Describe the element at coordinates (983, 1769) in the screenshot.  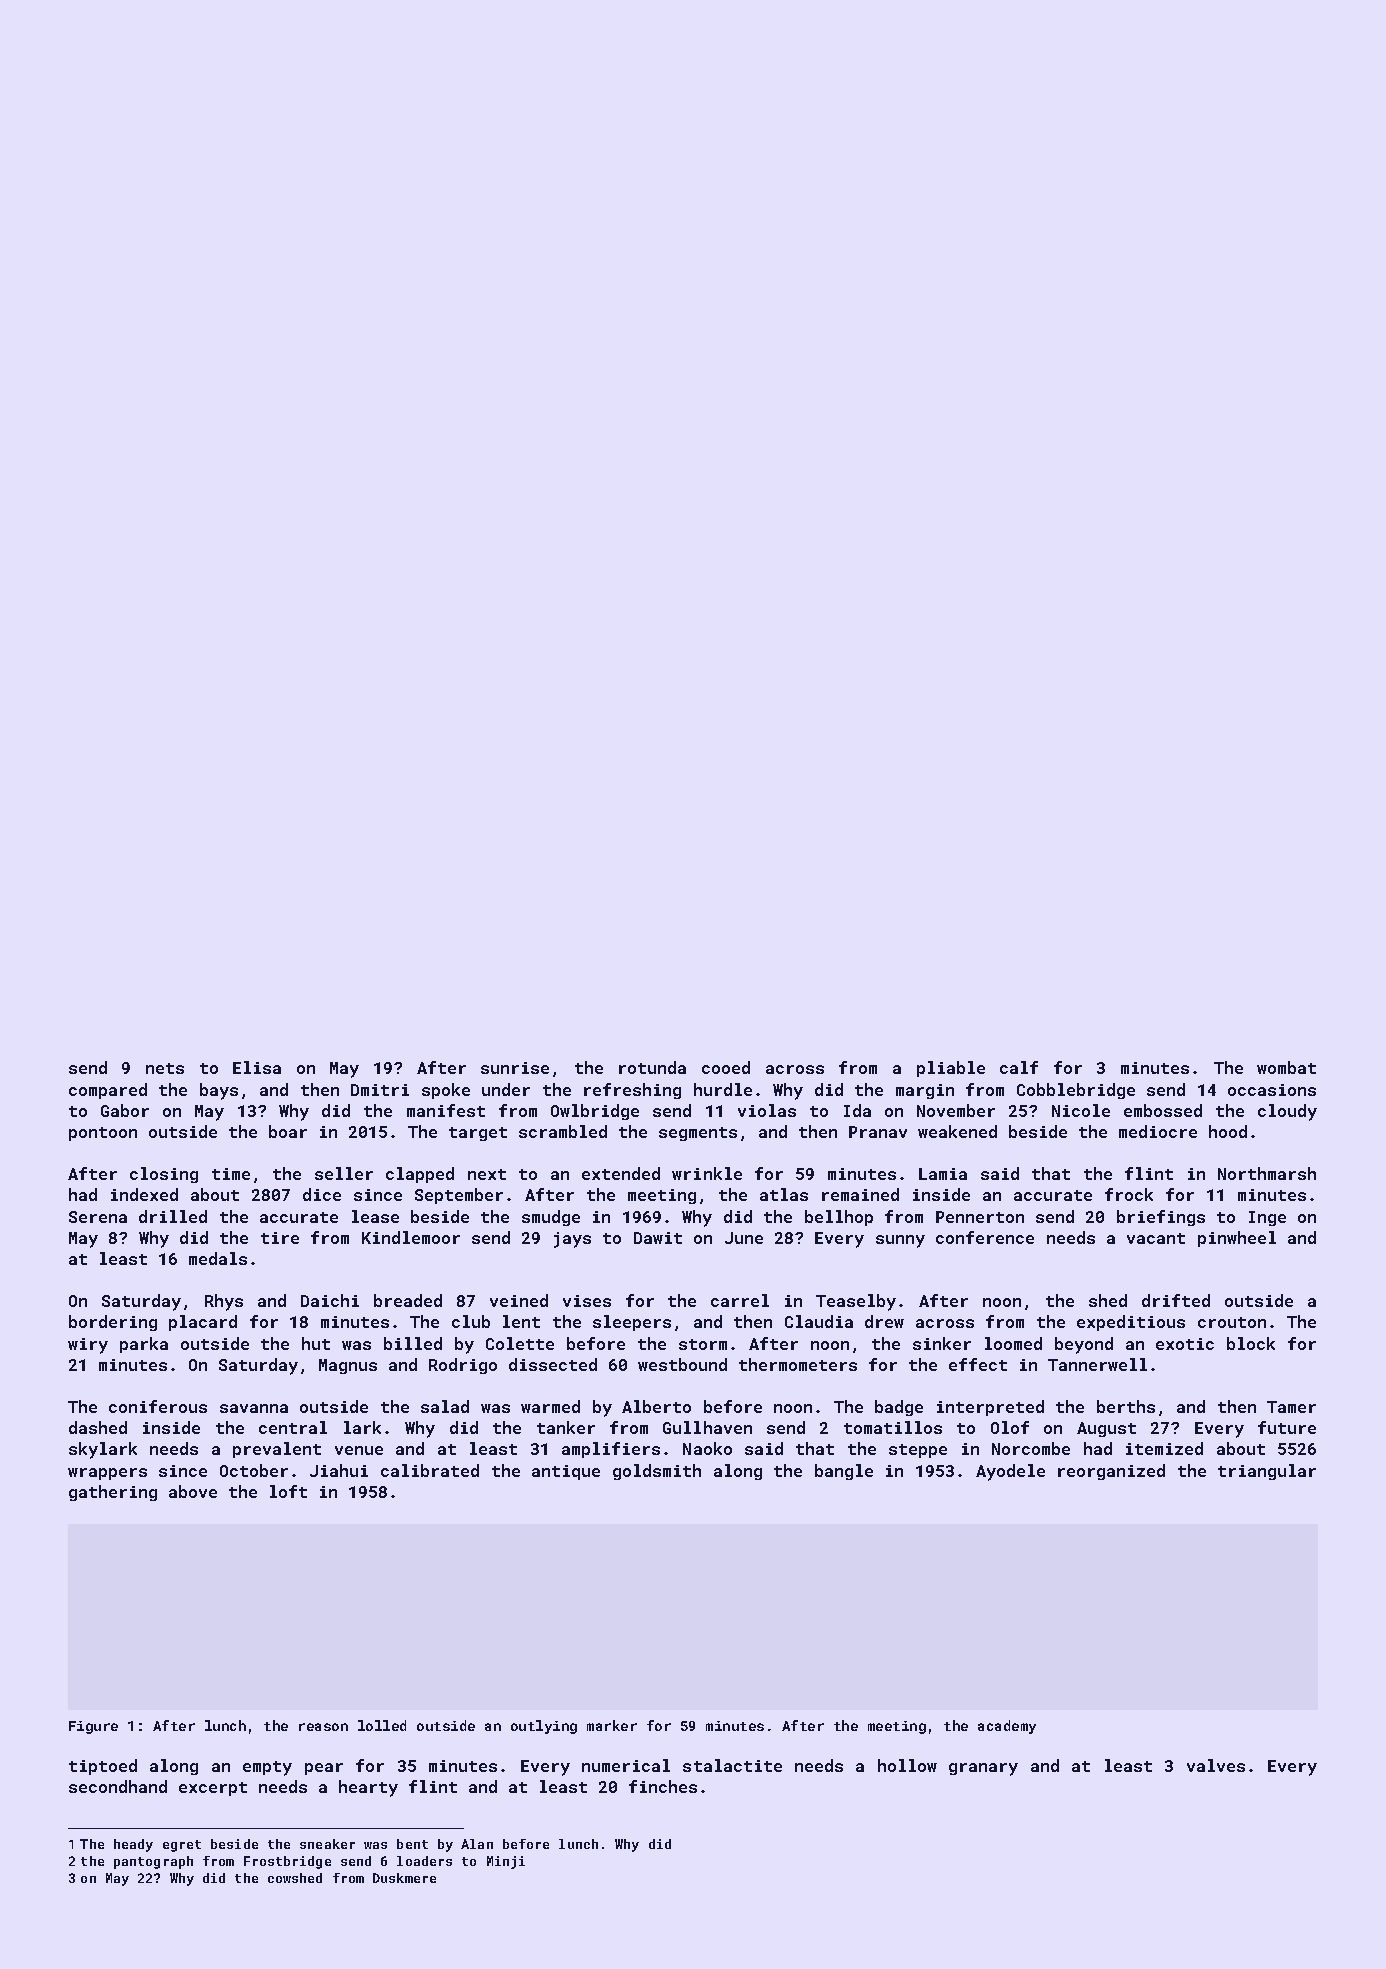
I see `granary` at that location.
